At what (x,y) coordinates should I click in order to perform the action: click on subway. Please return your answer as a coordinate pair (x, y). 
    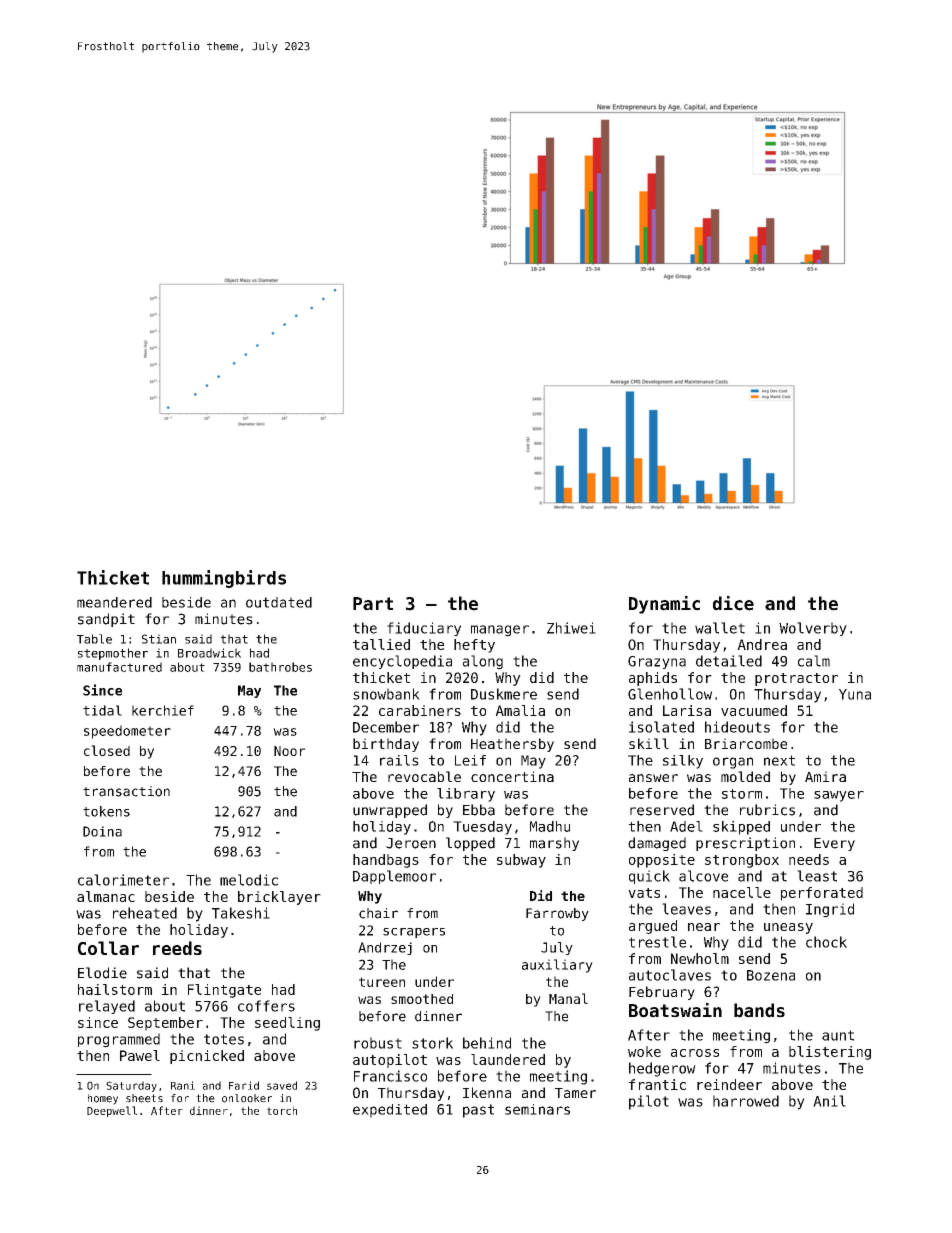
    Looking at the image, I should click on (521, 861).
